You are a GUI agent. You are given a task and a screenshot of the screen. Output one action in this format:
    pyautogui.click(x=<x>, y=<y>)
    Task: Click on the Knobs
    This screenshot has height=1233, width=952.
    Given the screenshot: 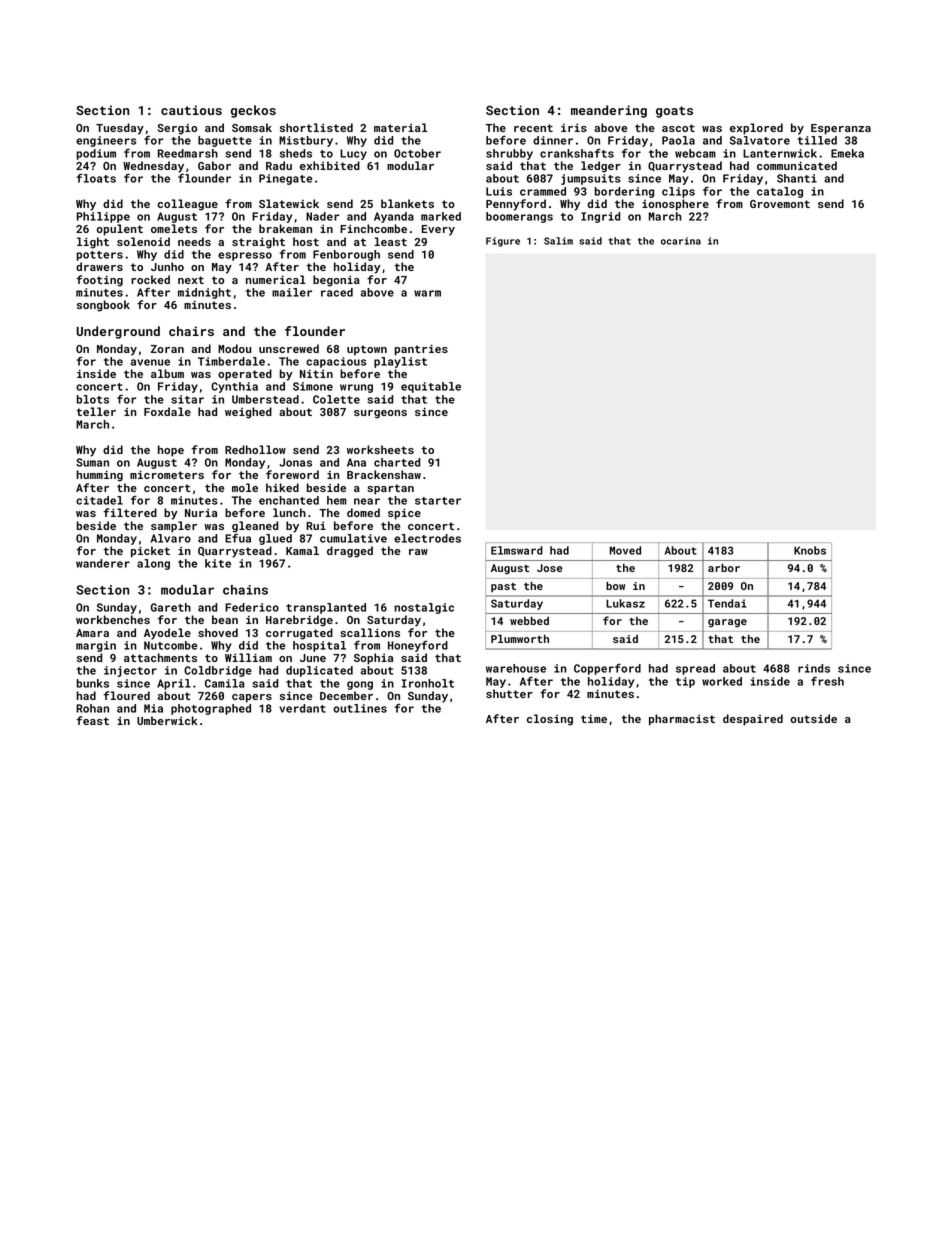 What is the action you would take?
    pyautogui.click(x=810, y=550)
